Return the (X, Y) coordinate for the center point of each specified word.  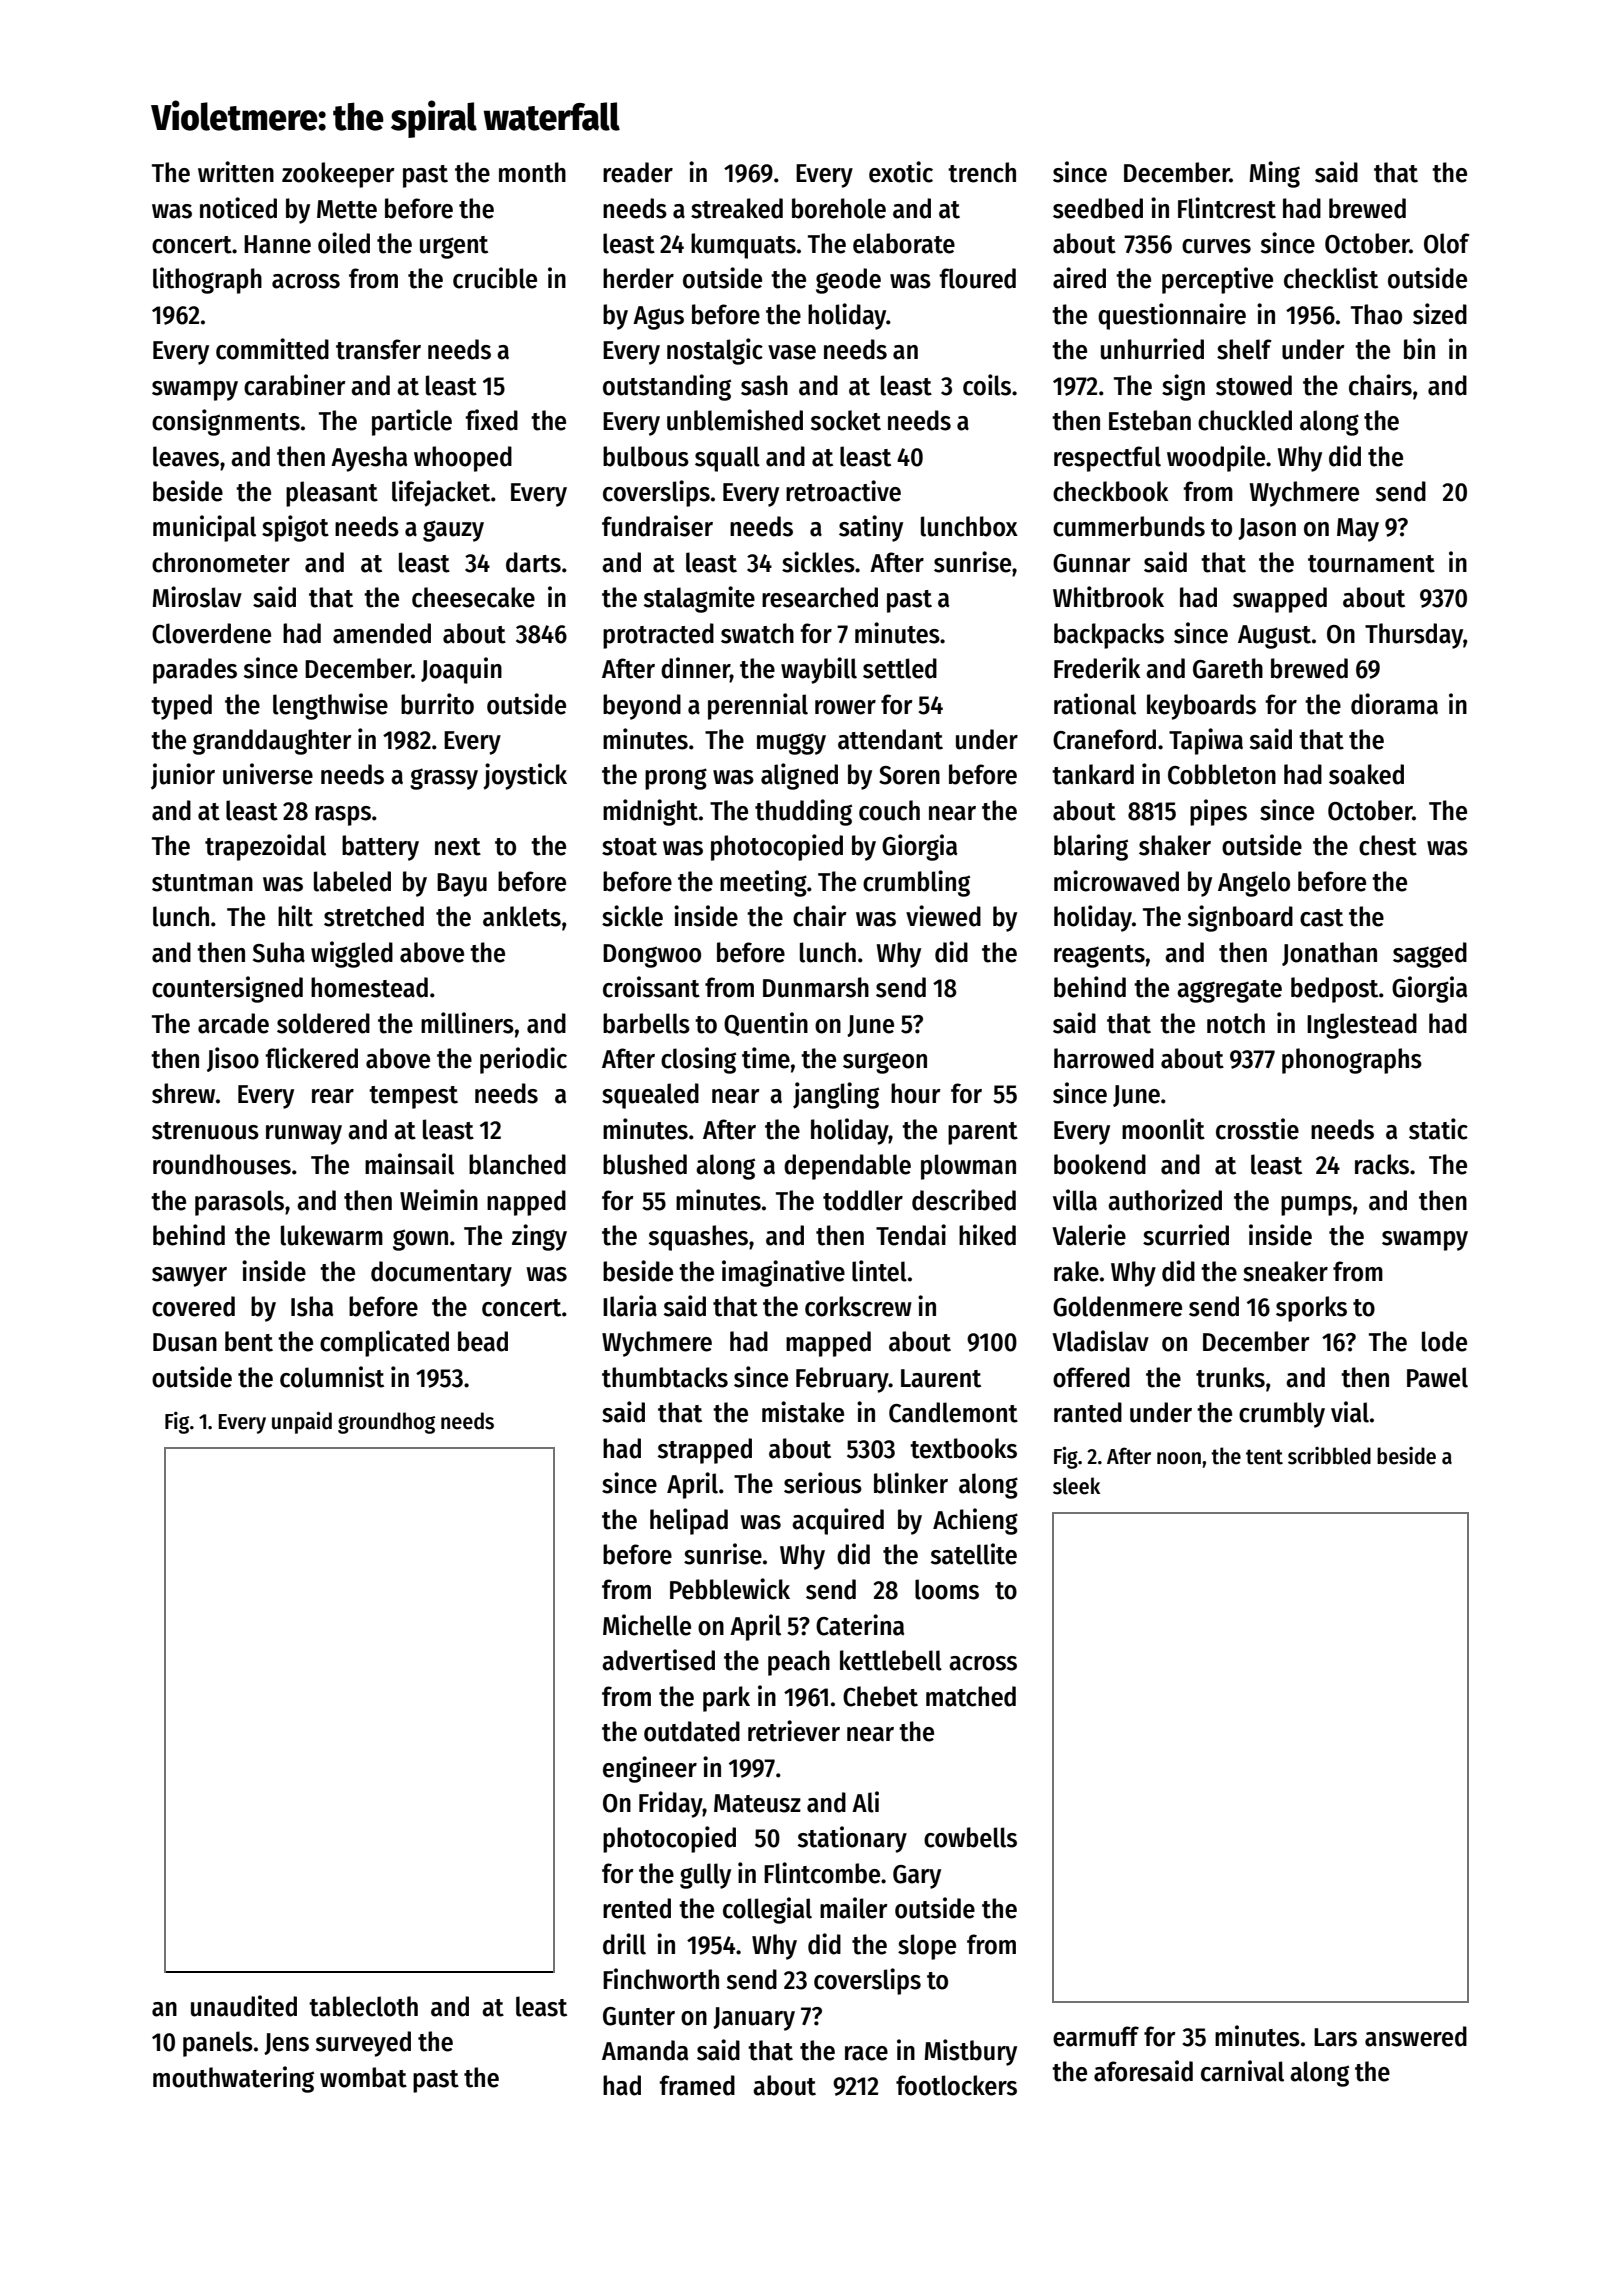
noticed (238, 208)
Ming (1274, 174)
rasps (343, 816)
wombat (363, 2077)
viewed (943, 916)
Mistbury (970, 2052)
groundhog (386, 1423)
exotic (901, 172)
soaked (1366, 774)
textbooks (963, 1448)
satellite (974, 1554)
